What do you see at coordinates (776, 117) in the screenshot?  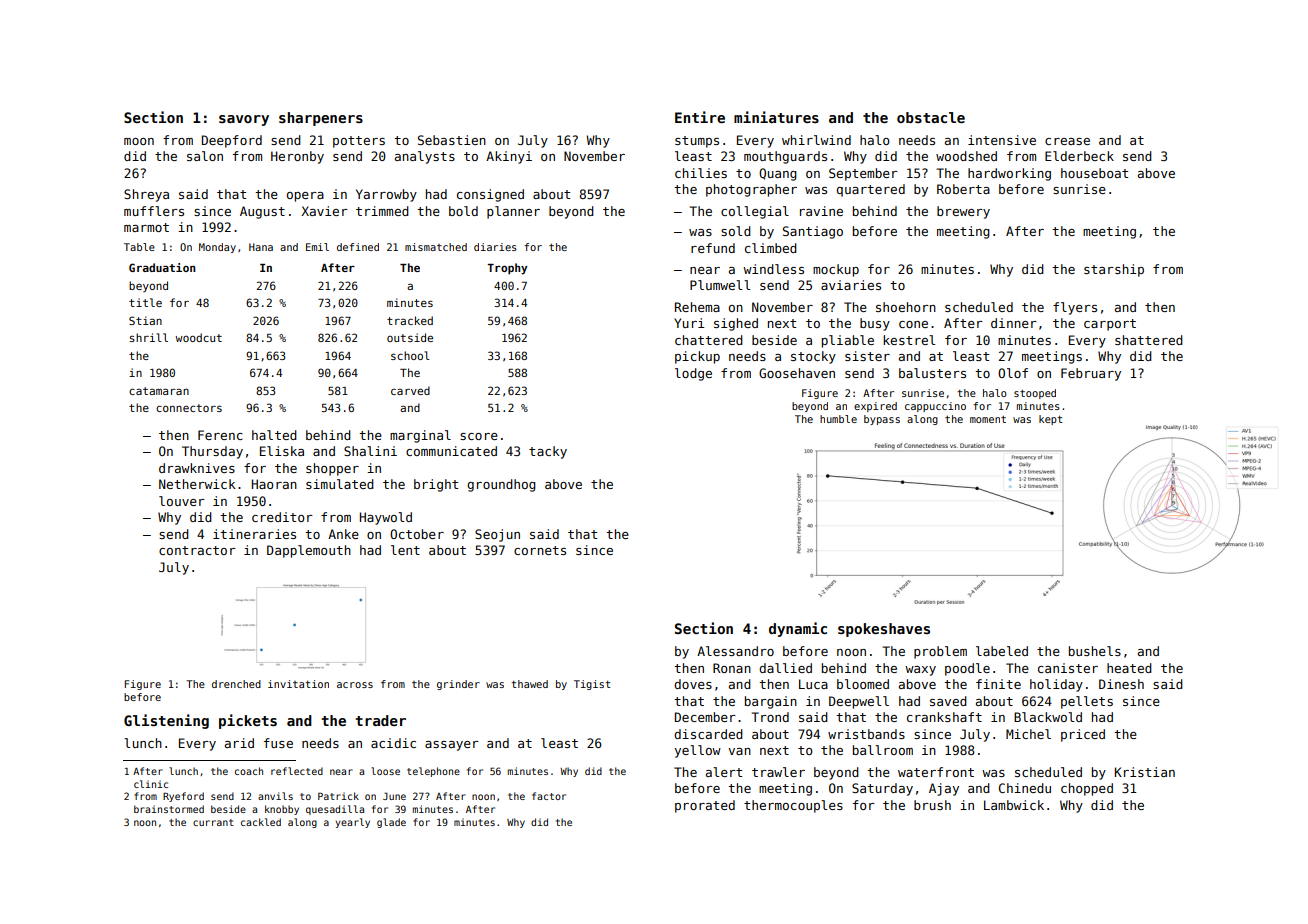 I see `miniatures` at bounding box center [776, 117].
